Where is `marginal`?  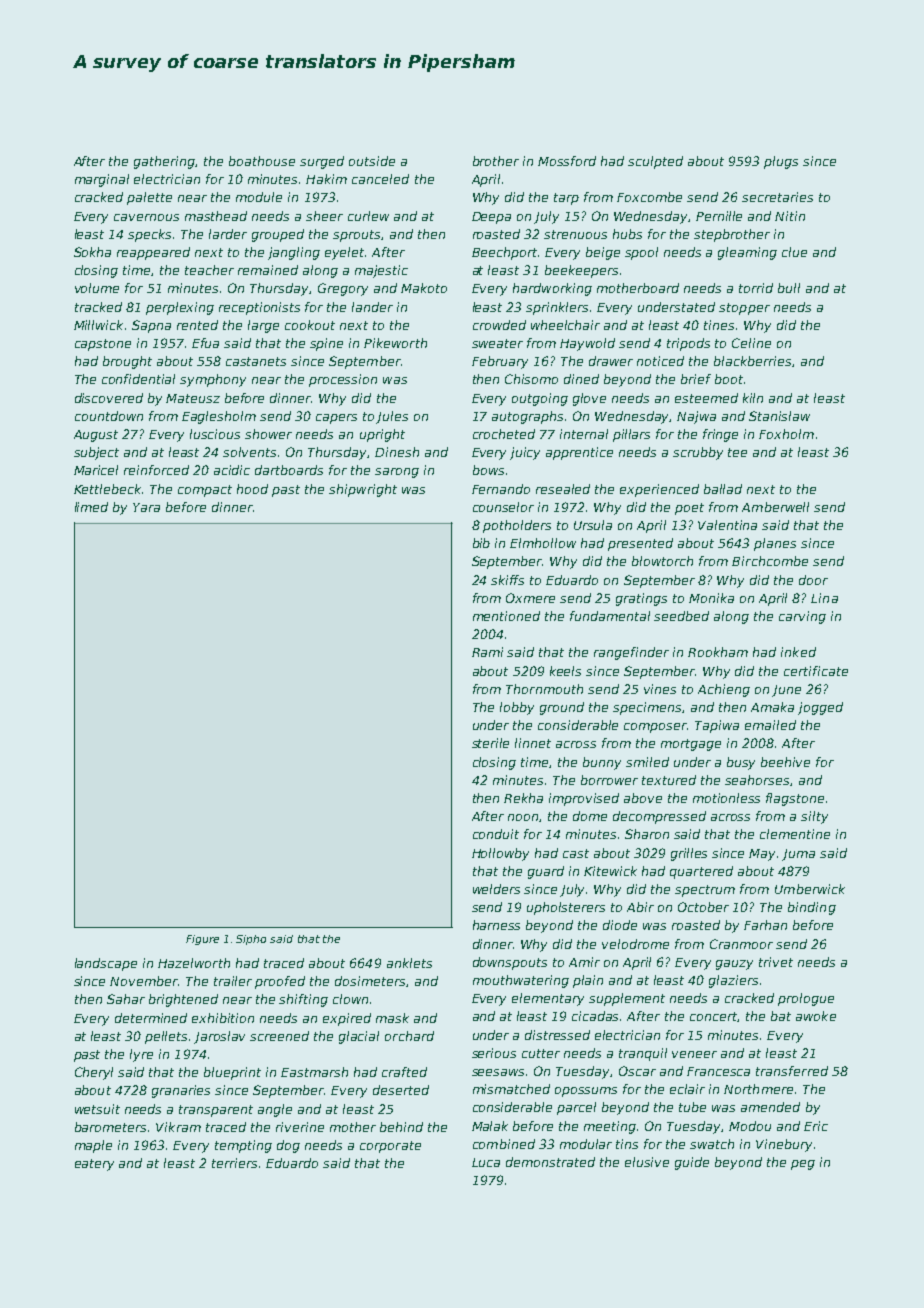 marginal is located at coordinates (102, 180).
